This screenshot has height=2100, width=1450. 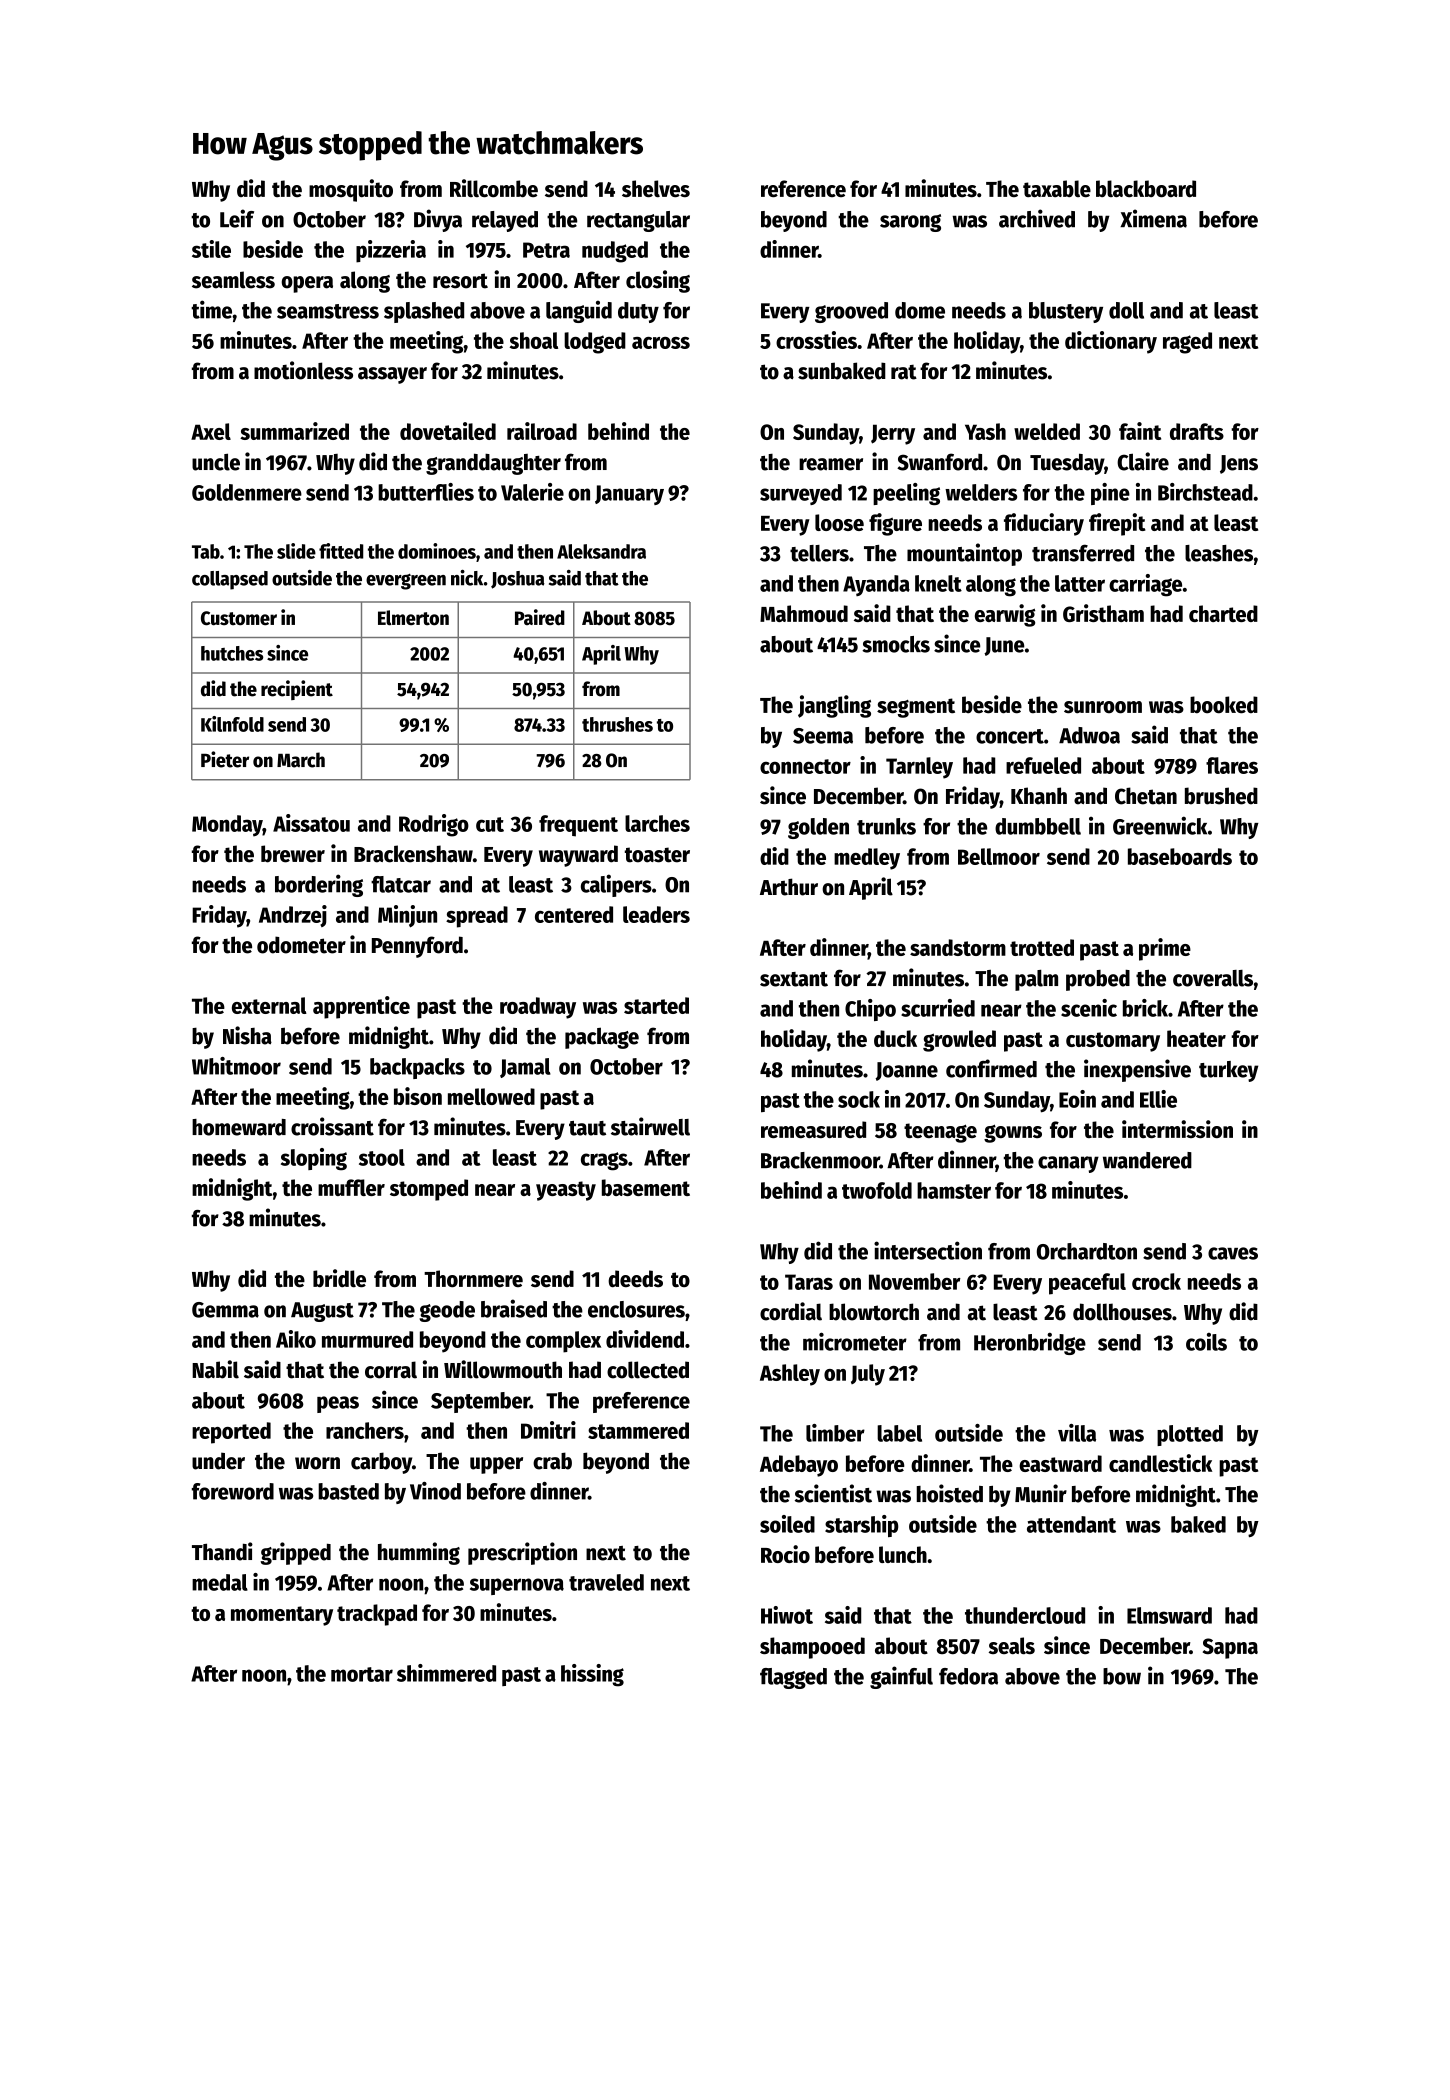 What do you see at coordinates (494, 188) in the screenshot?
I see `Rillcombe` at bounding box center [494, 188].
